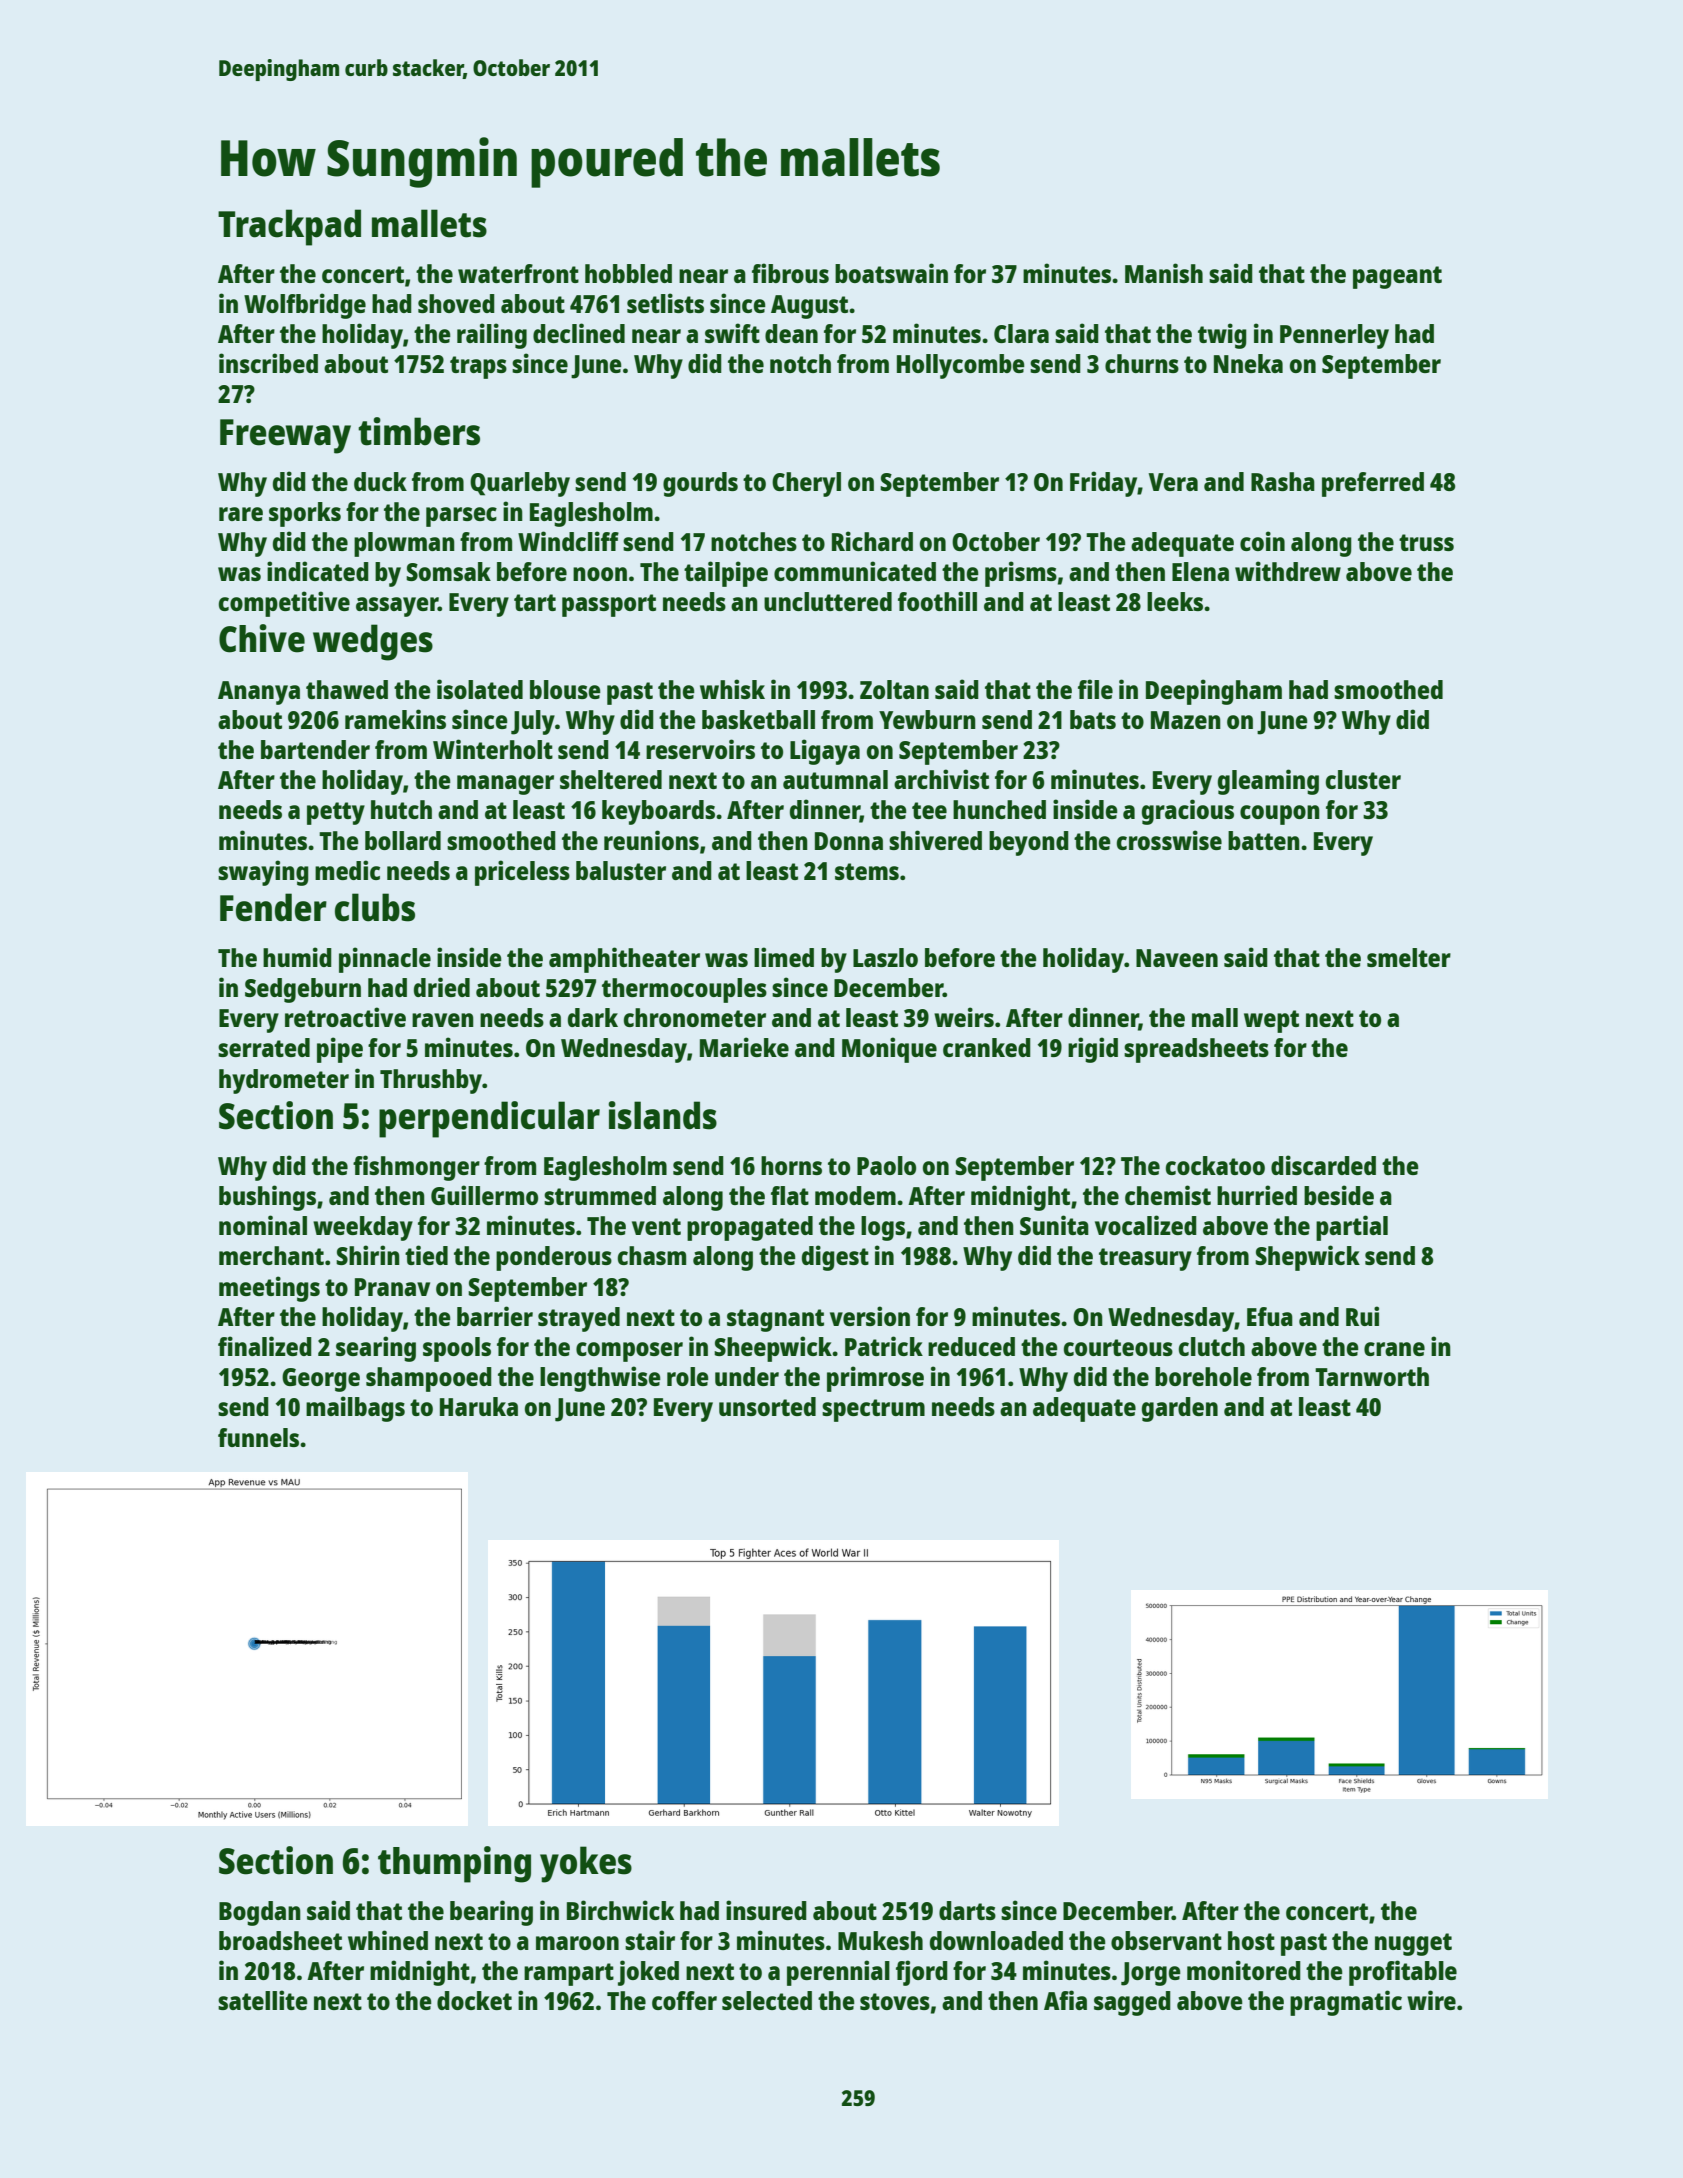 This screenshot has height=2178, width=1683. Describe the element at coordinates (518, 273) in the screenshot. I see `waterfront` at that location.
